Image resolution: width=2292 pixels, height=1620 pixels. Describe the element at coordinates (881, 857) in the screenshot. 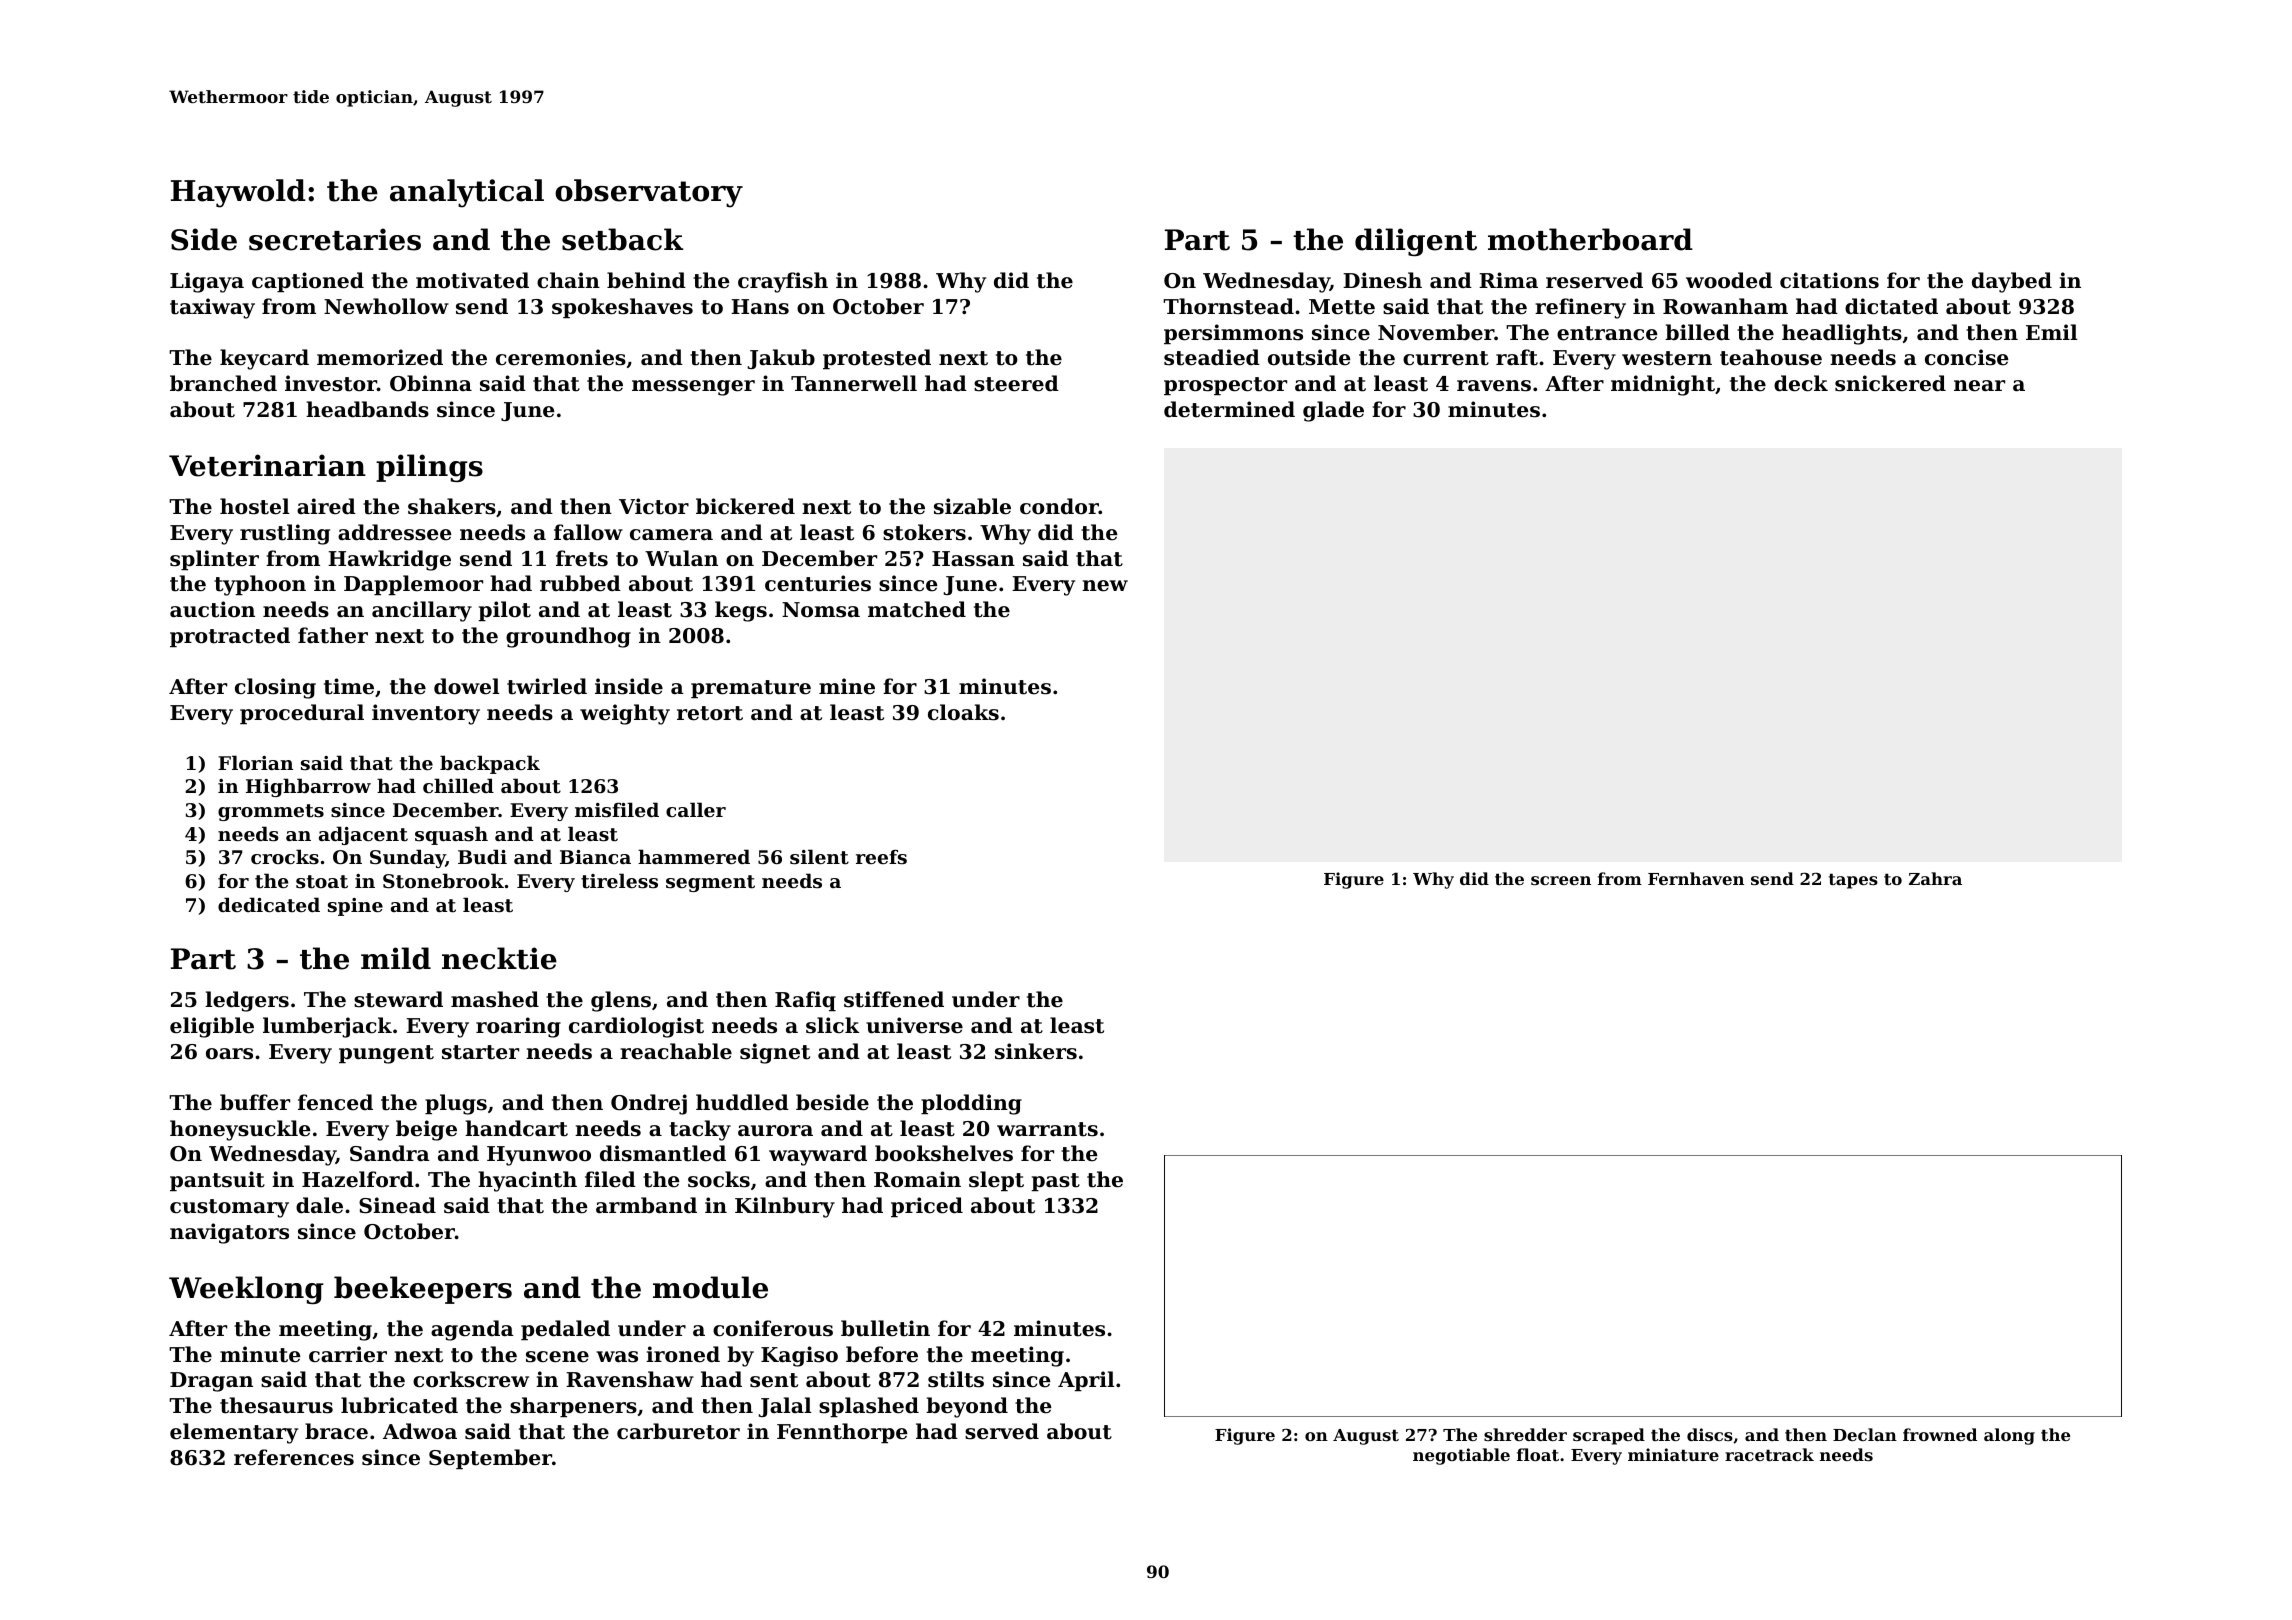

I see `reefs` at that location.
